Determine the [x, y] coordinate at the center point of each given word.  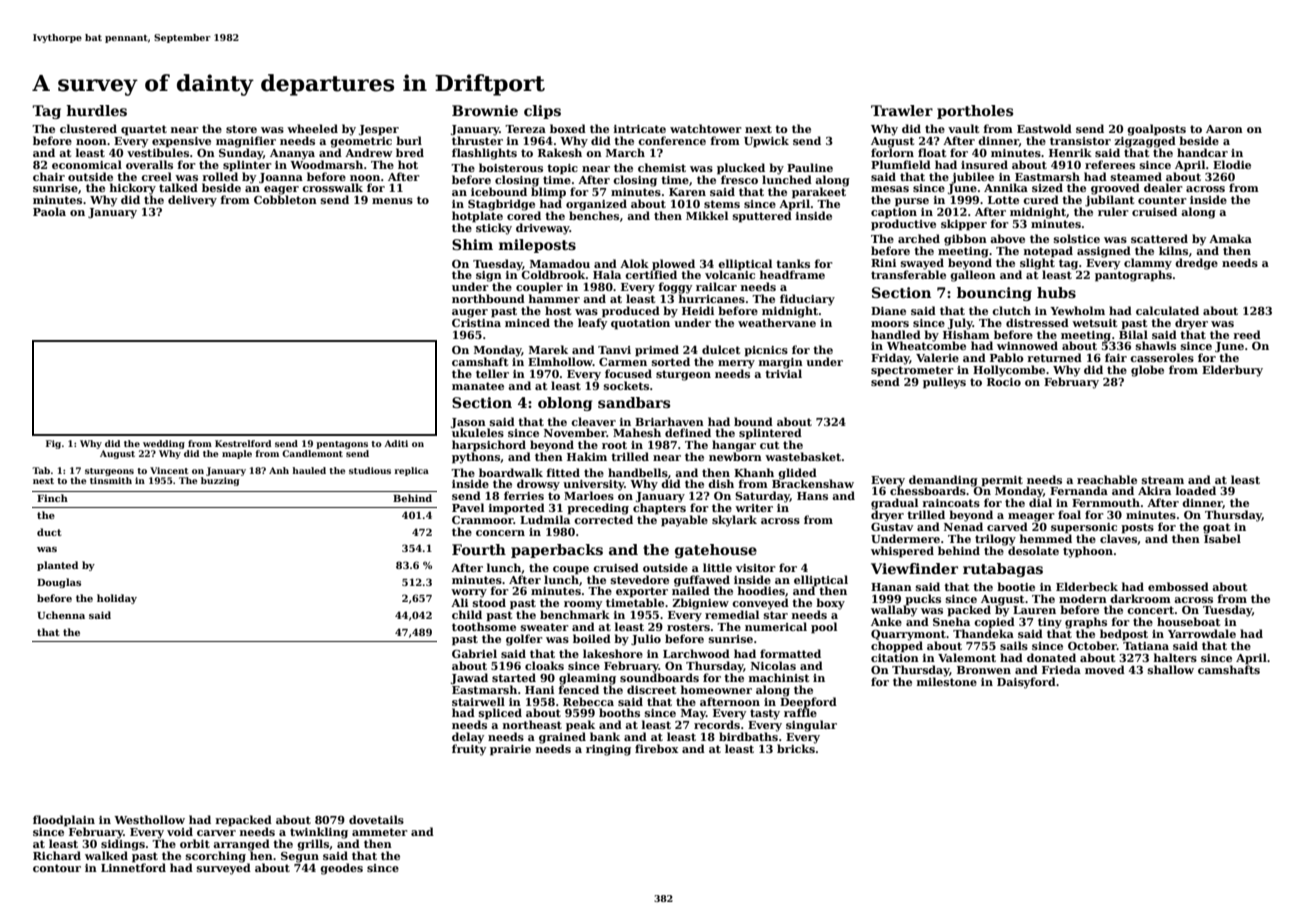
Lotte [1003, 200]
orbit [195, 843]
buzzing [220, 481]
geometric [361, 142]
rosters [688, 627]
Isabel [1222, 538]
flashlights [484, 154]
